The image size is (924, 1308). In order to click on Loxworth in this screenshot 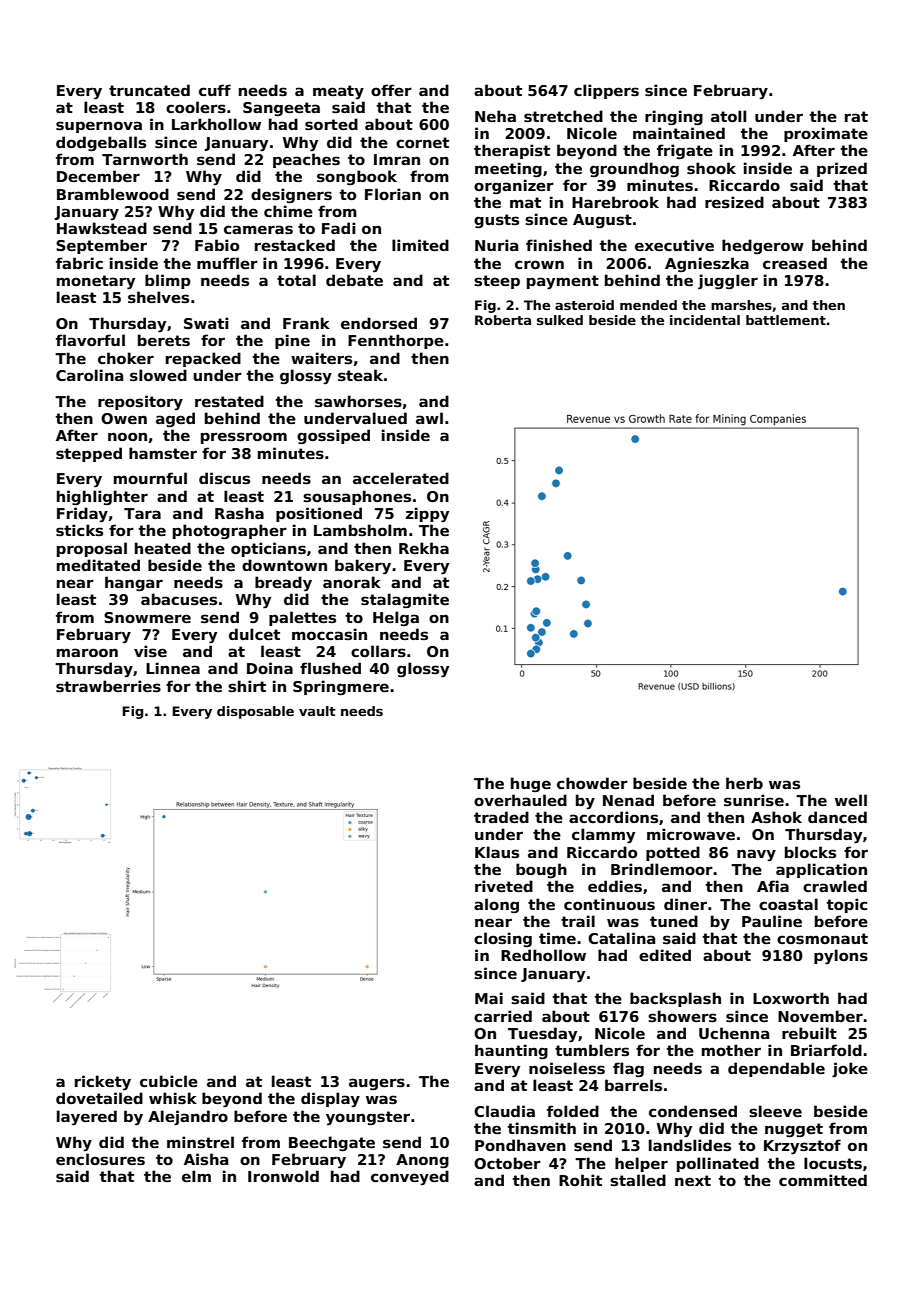, I will do `click(791, 998)`.
